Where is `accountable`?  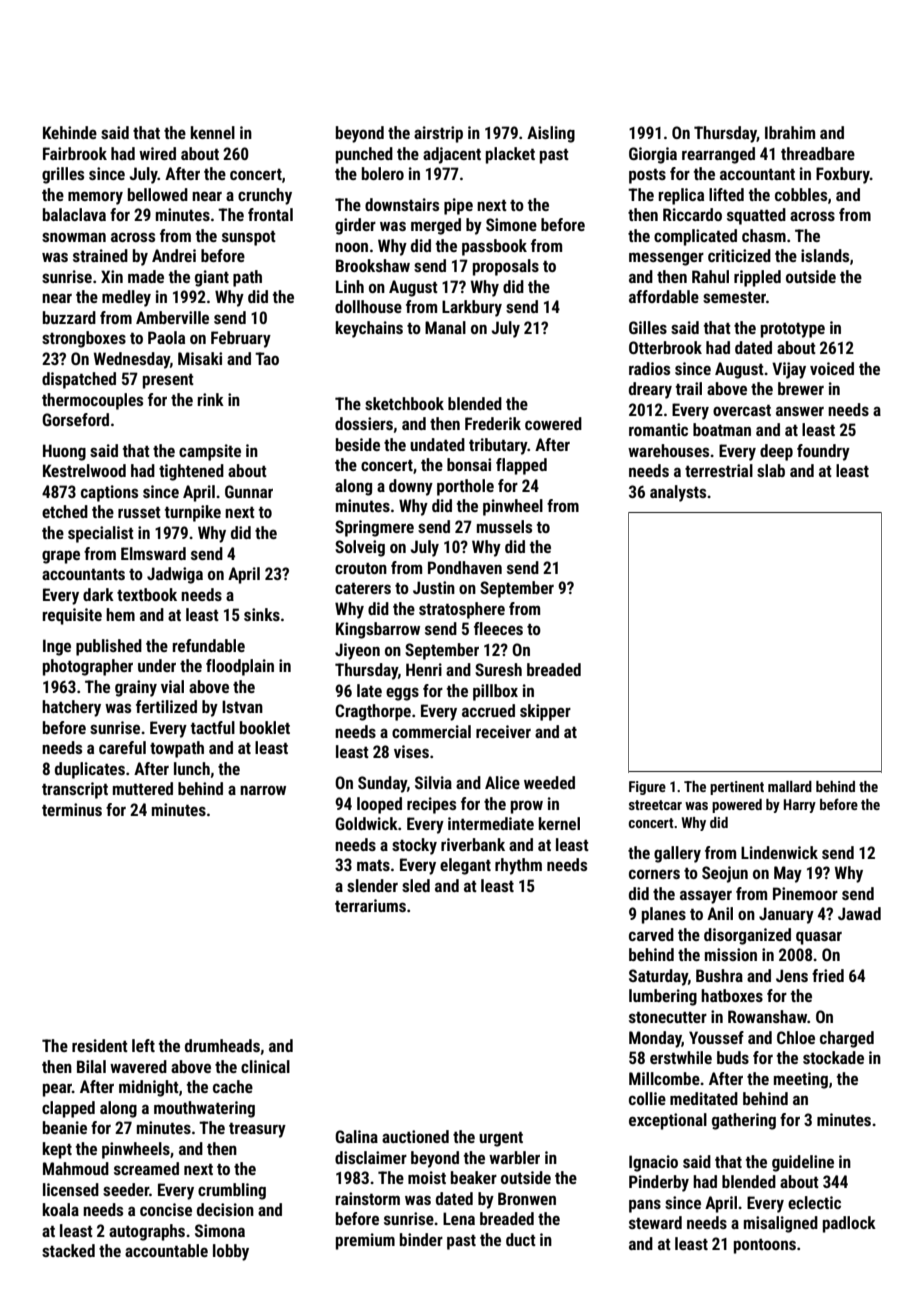 accountable is located at coordinates (166, 1250).
